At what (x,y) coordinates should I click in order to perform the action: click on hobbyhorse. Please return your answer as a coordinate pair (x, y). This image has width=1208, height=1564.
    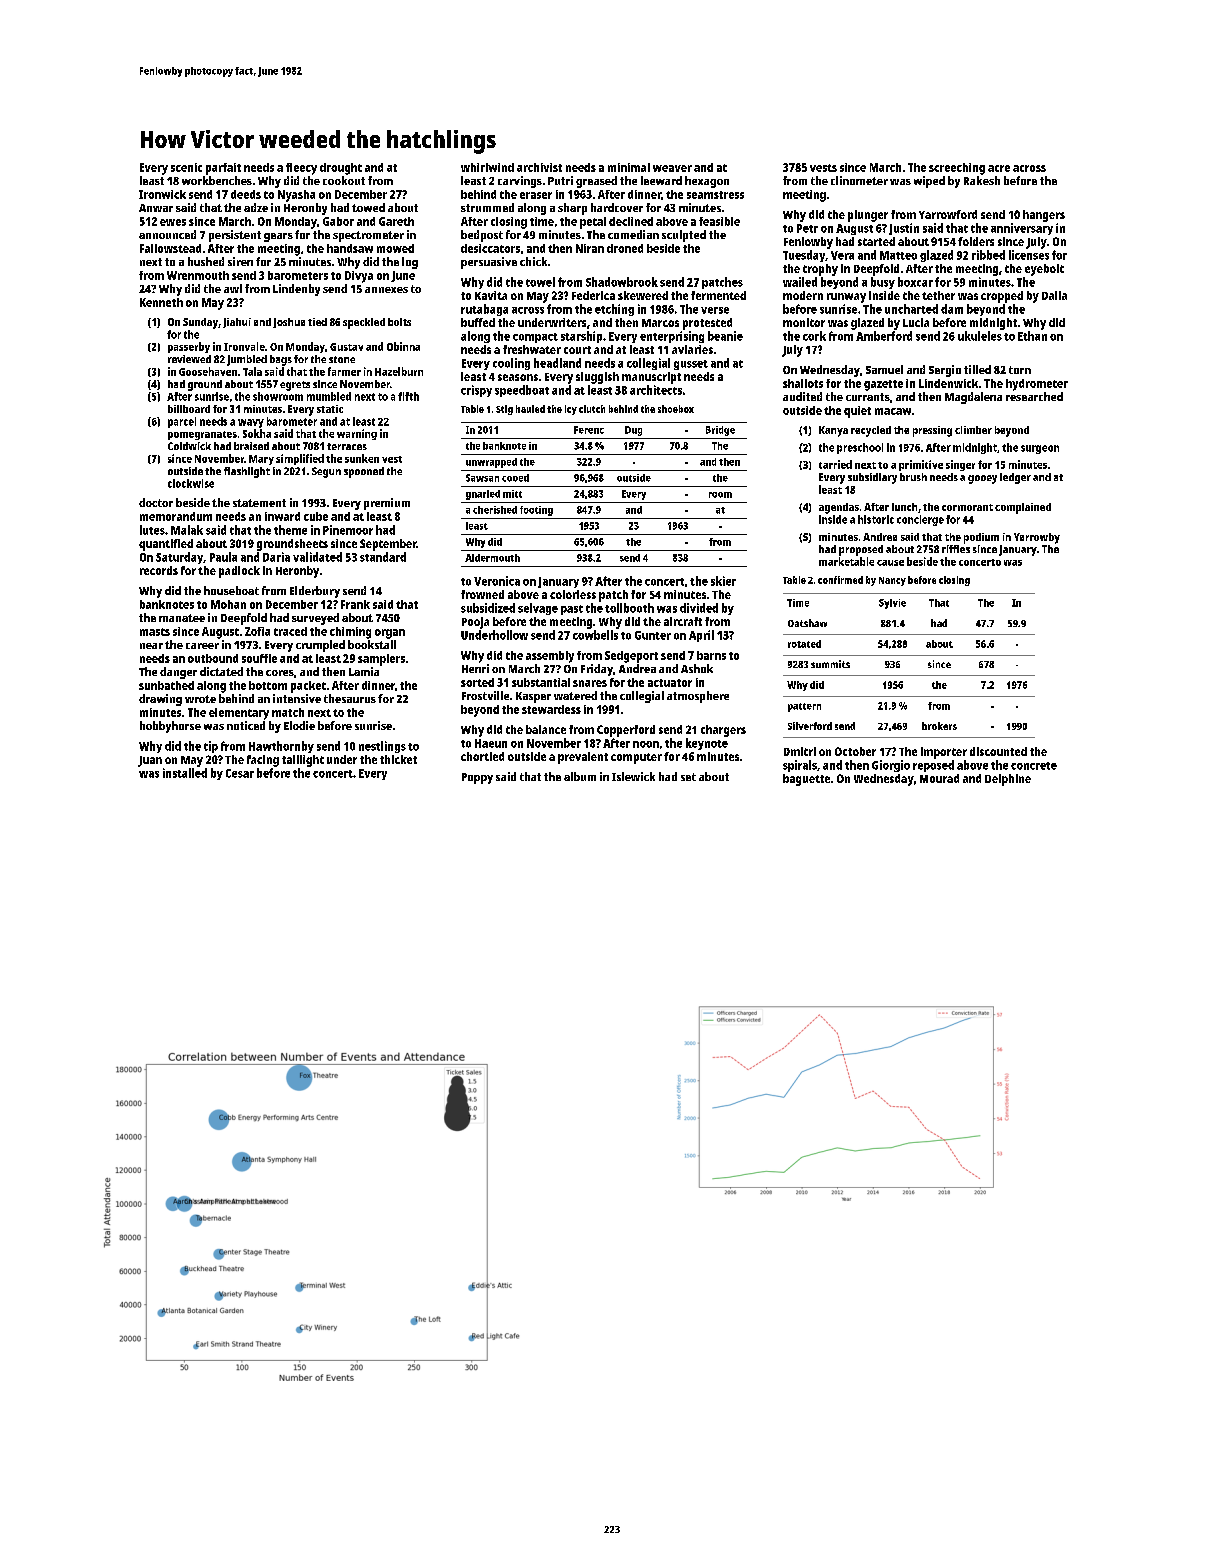
    Looking at the image, I should click on (170, 727).
